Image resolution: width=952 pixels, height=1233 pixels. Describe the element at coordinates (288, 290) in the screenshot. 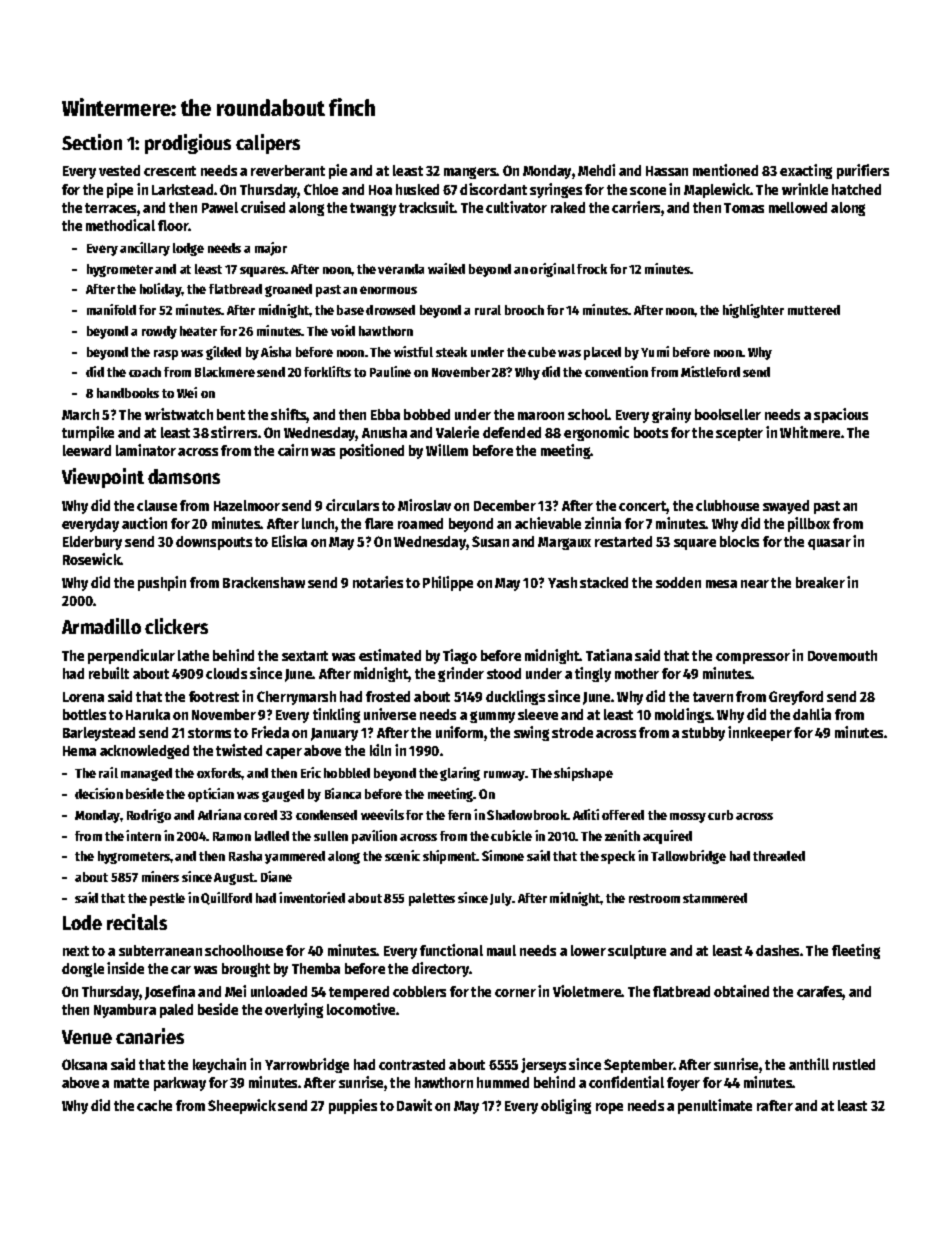

I see `groaned` at that location.
